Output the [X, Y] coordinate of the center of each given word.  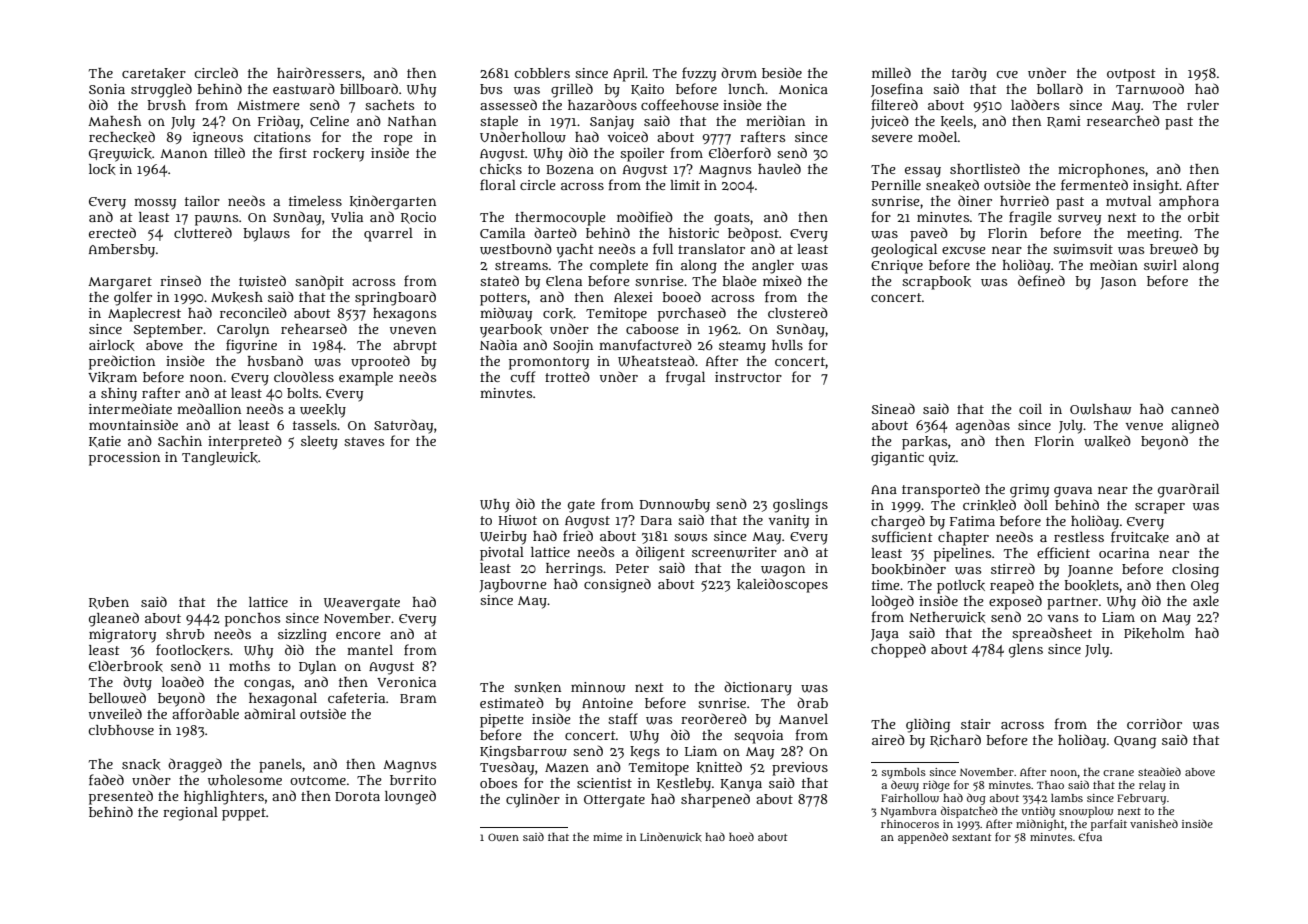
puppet [244, 814]
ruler [1203, 105]
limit [685, 185]
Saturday [403, 426]
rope [398, 140]
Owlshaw [1100, 409]
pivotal [502, 554]
